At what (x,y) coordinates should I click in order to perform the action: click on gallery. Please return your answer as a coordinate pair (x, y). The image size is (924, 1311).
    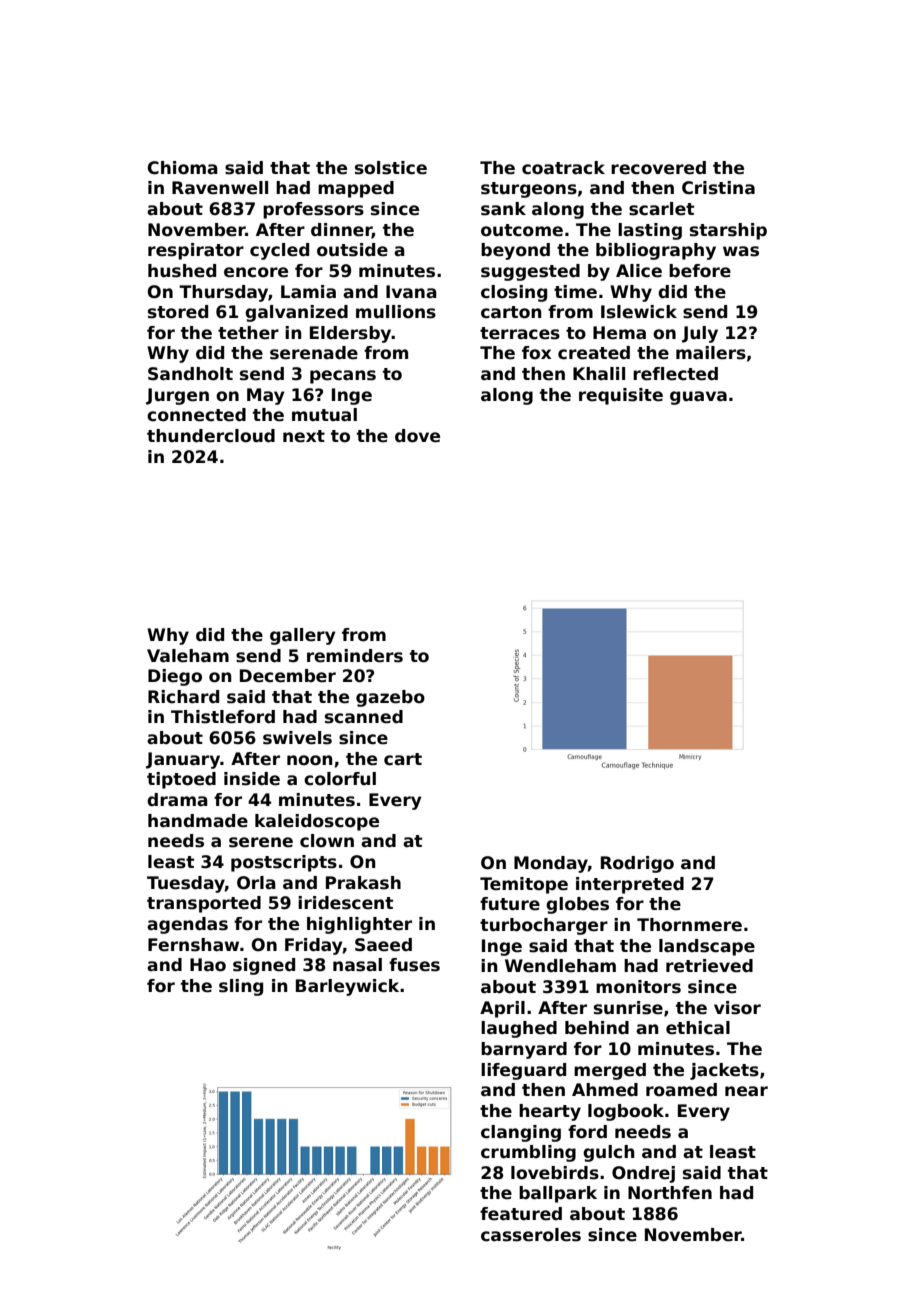
    Looking at the image, I should click on (303, 636).
